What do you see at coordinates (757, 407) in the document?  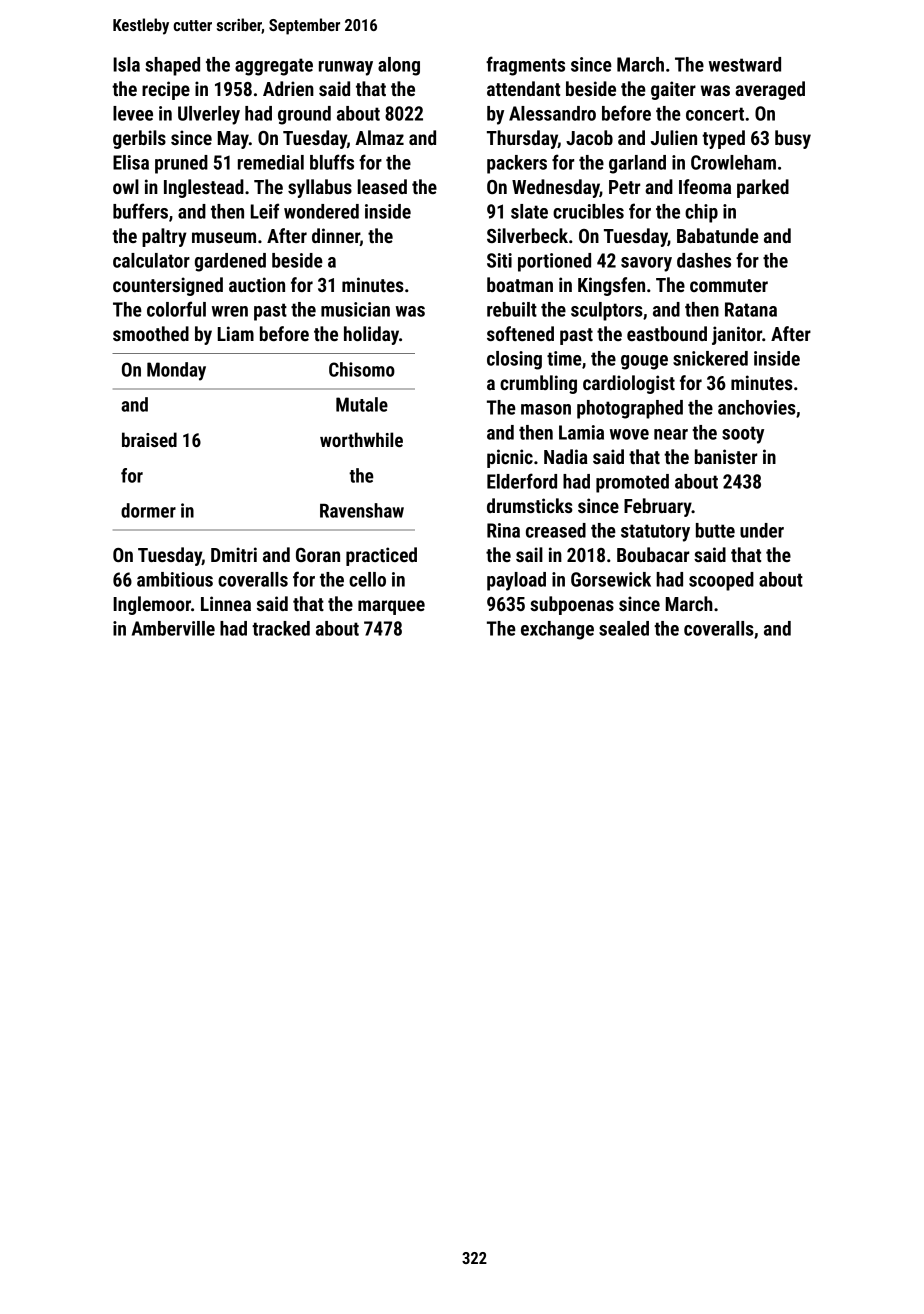 I see `anchovies` at bounding box center [757, 407].
